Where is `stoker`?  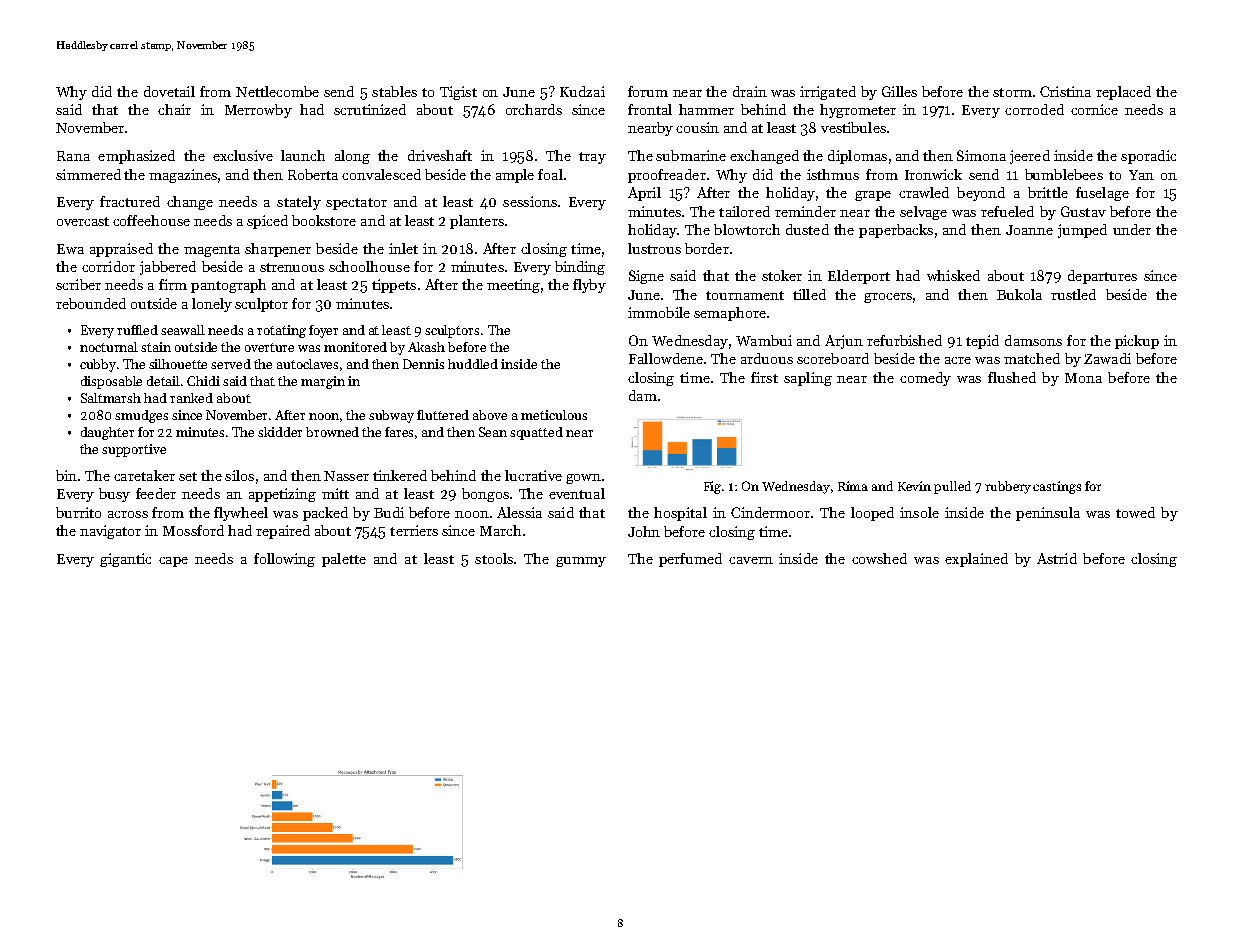 stoker is located at coordinates (782, 275).
